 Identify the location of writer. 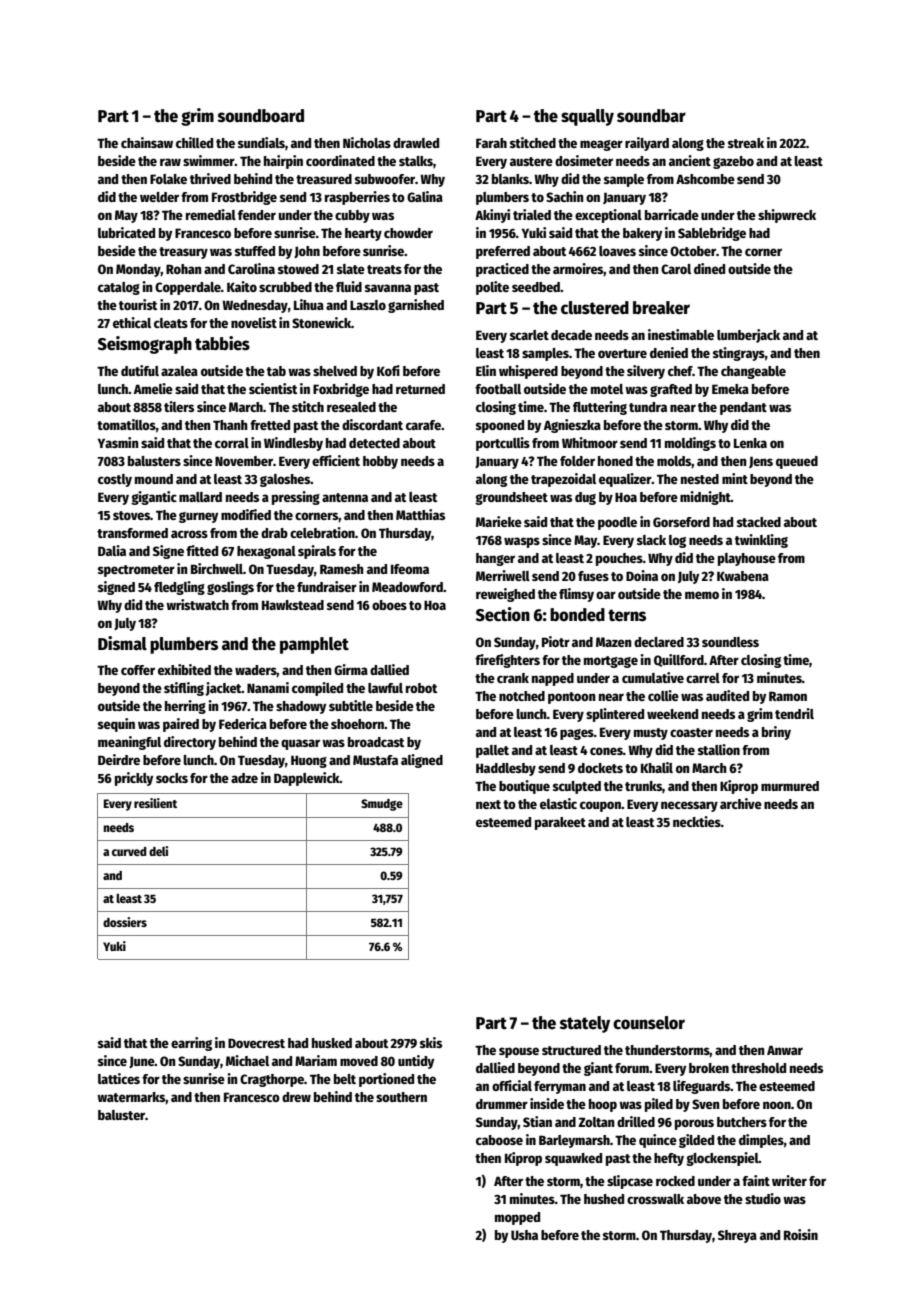
(789, 1180).
